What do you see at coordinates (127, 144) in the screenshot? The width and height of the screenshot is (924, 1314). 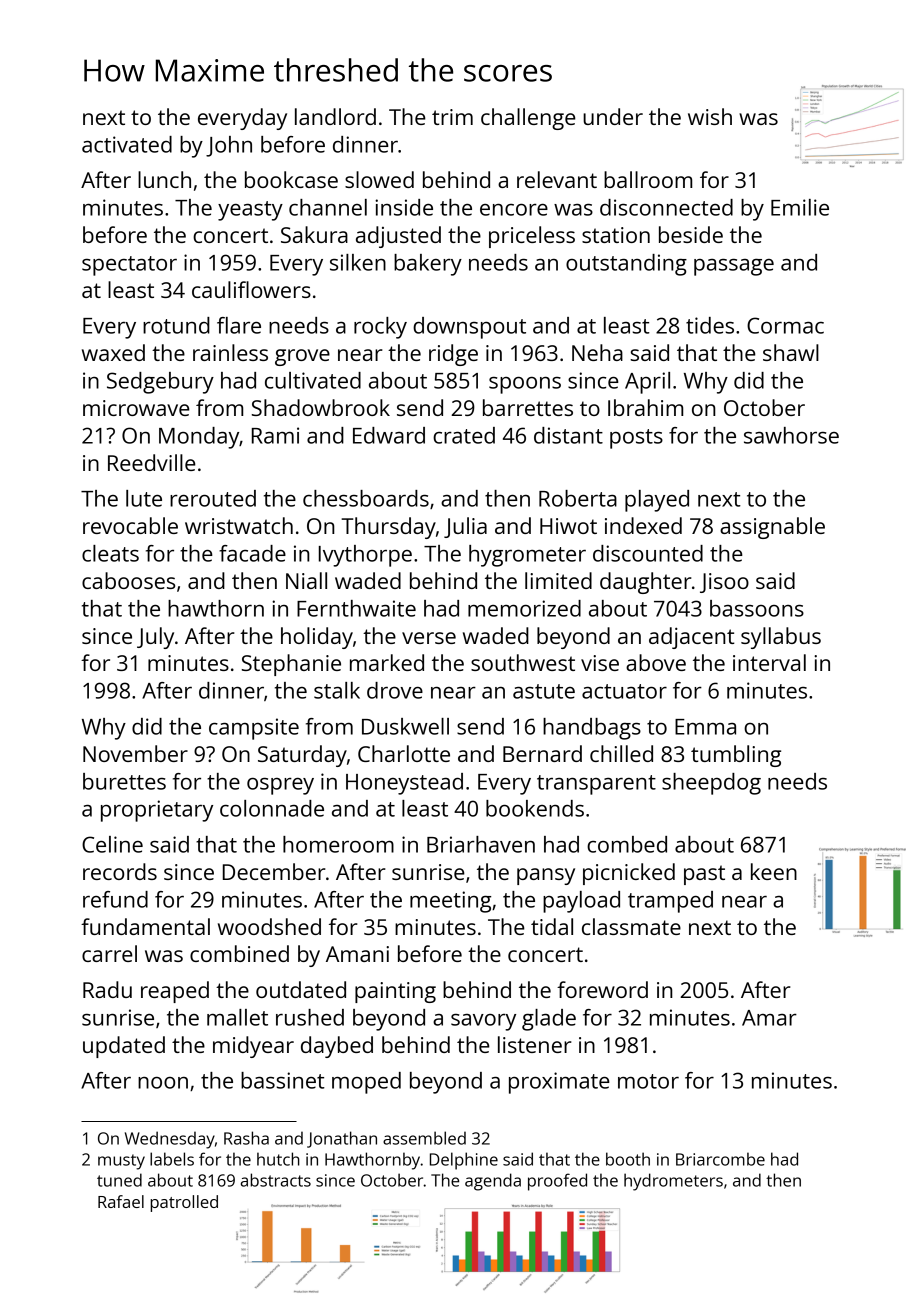 I see `activated` at bounding box center [127, 144].
